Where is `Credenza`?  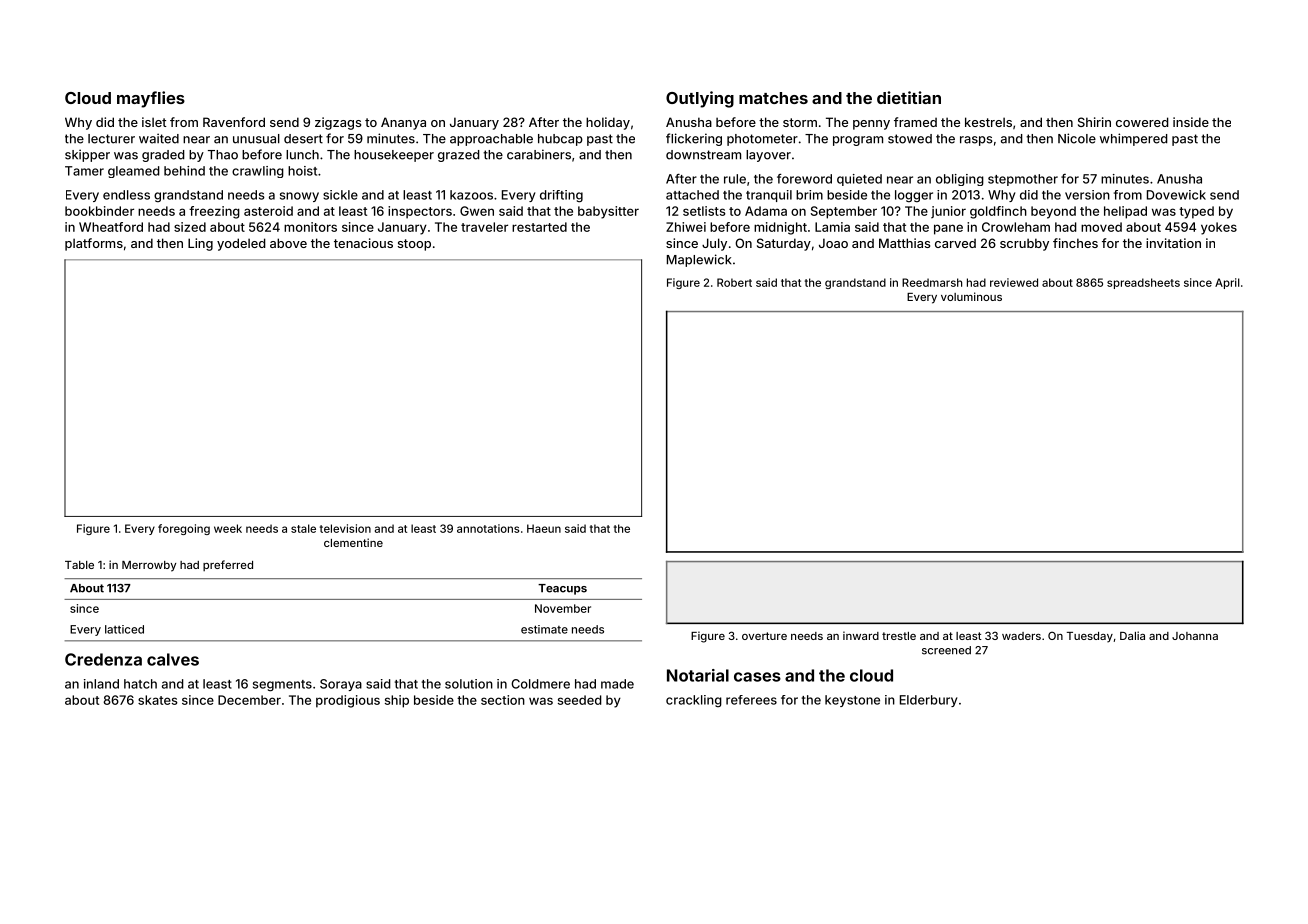 Credenza is located at coordinates (103, 659).
